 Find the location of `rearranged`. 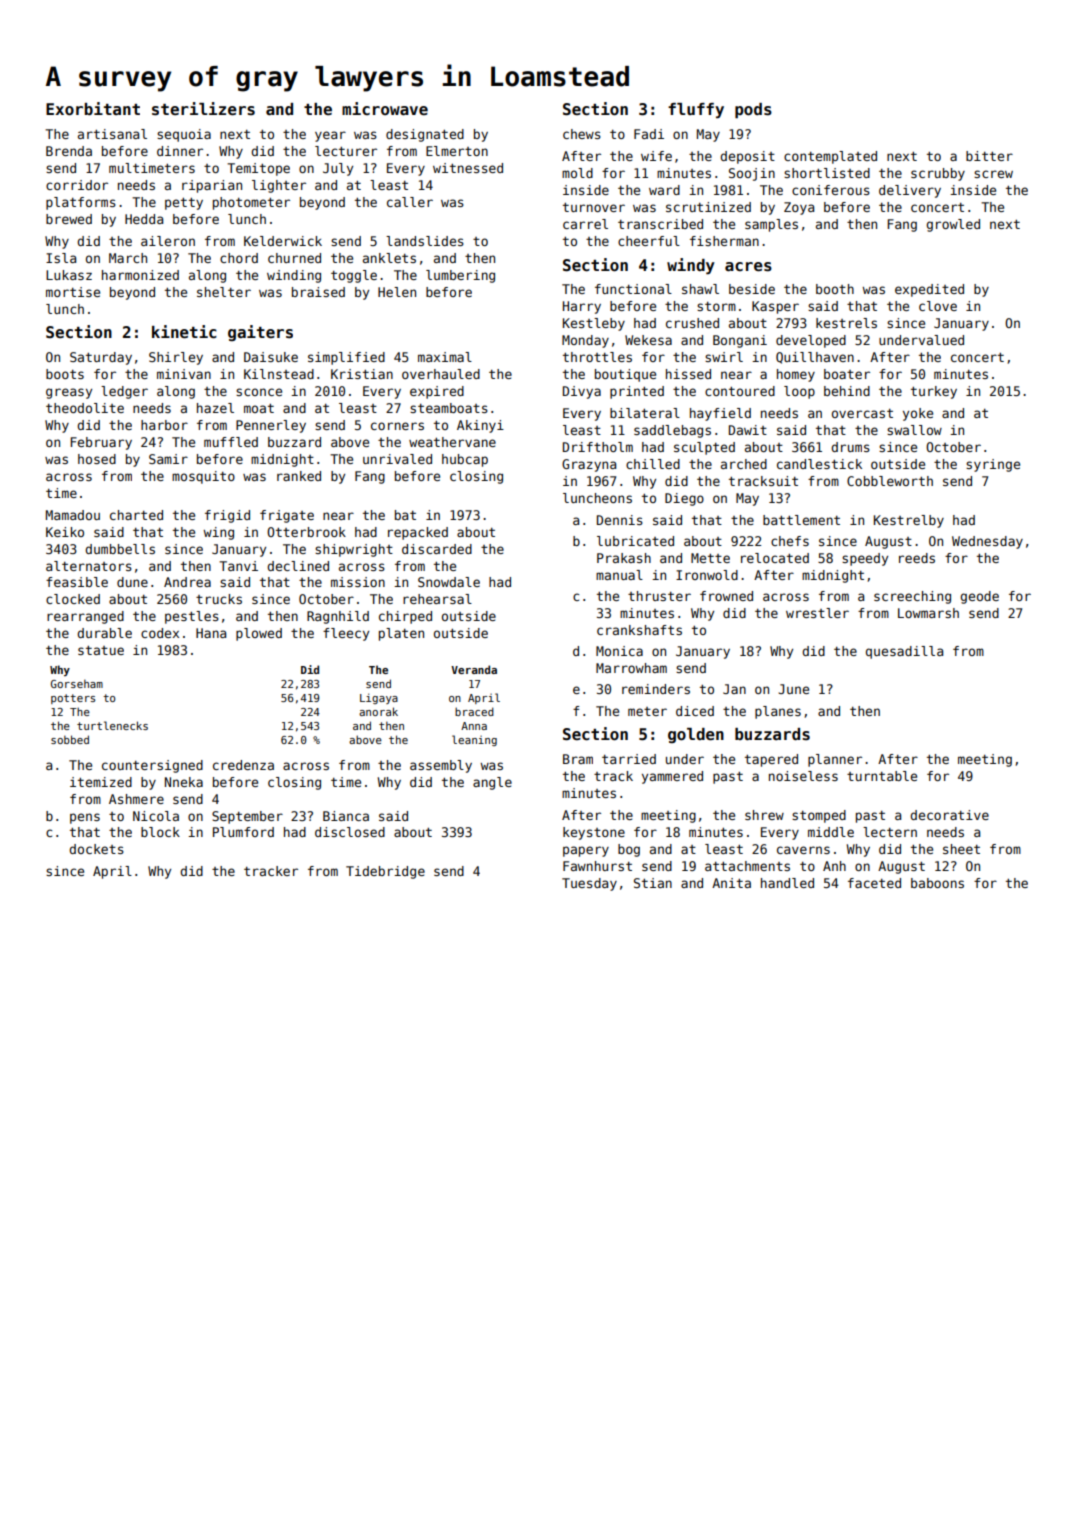

rearranged is located at coordinates (85, 617).
